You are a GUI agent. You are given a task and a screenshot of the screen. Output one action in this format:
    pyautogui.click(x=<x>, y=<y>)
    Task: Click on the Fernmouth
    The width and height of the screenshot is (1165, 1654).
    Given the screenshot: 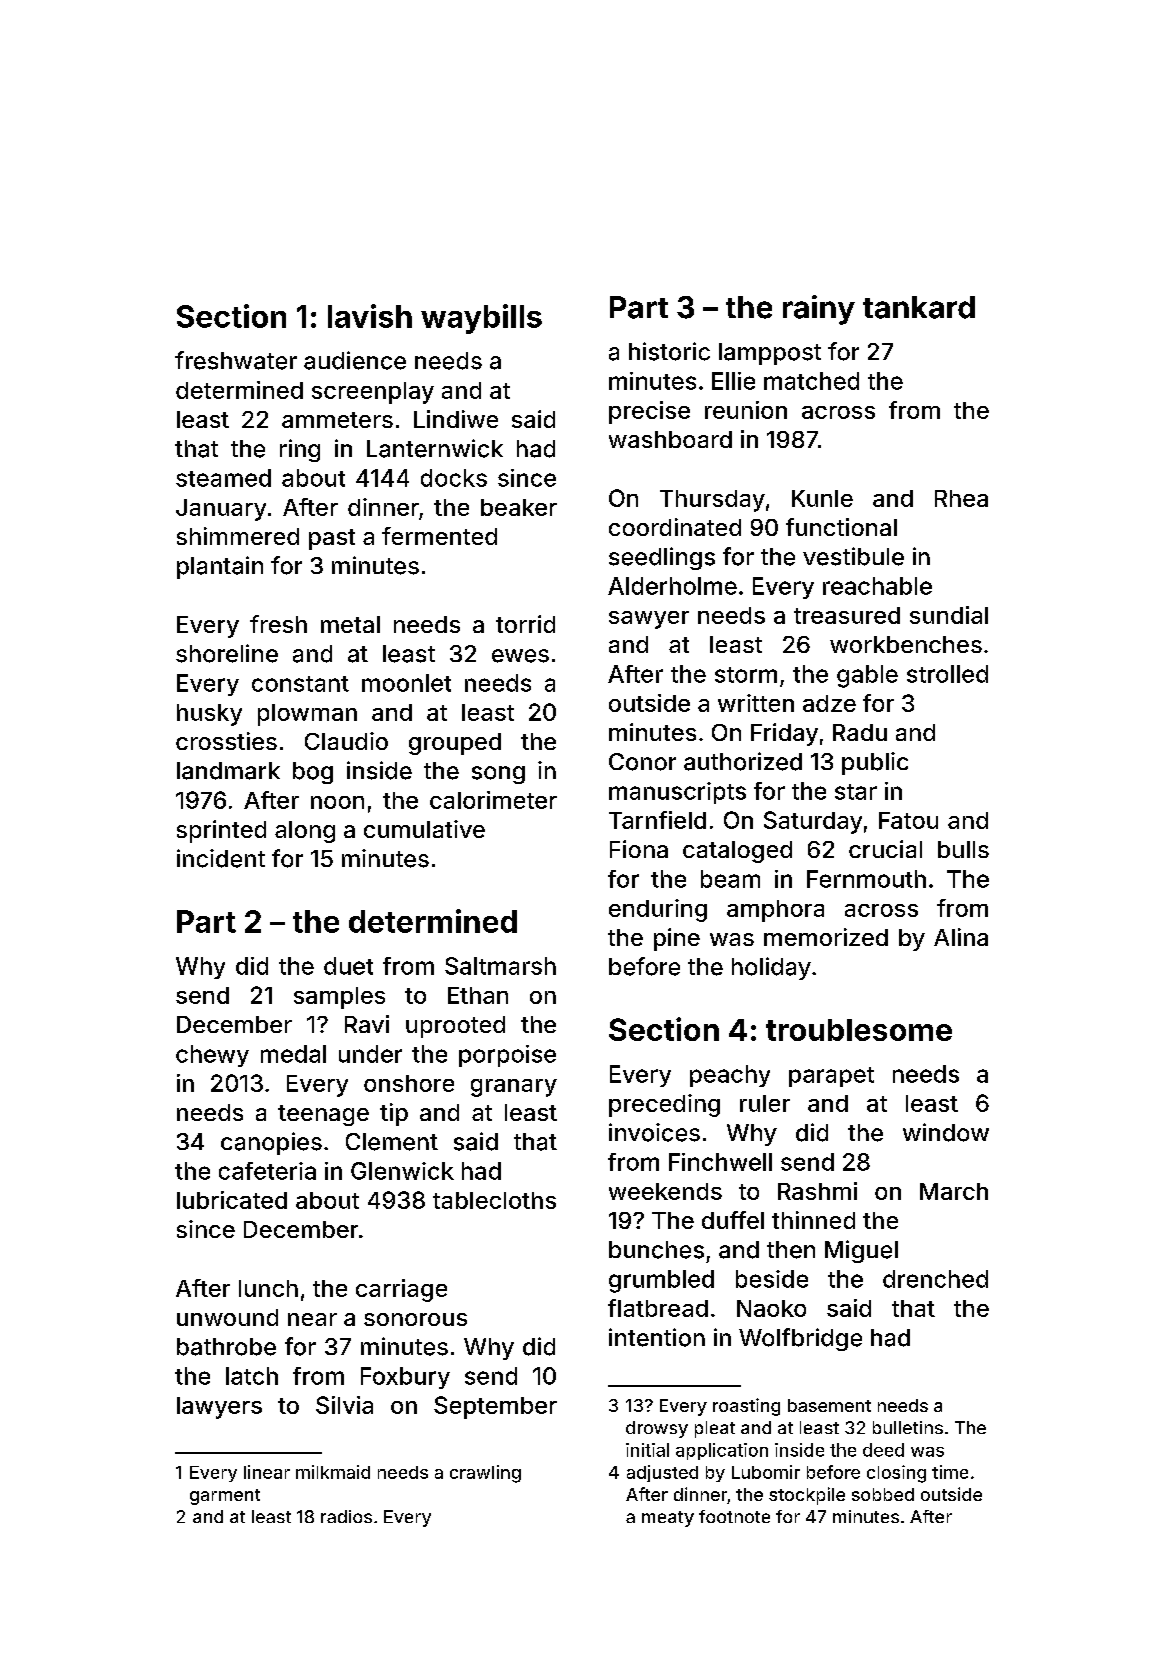 What is the action you would take?
    pyautogui.click(x=866, y=879)
